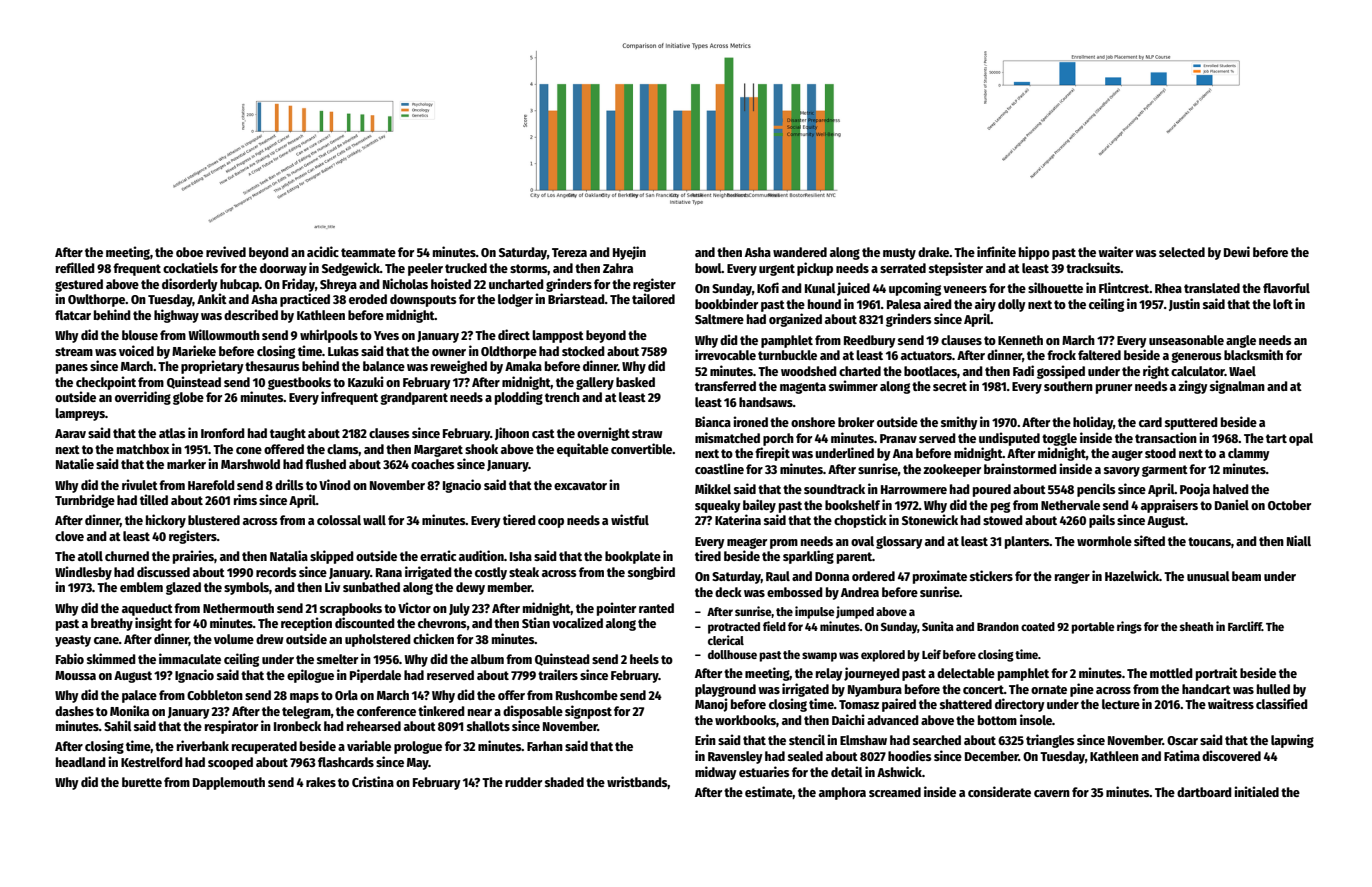 The width and height of the screenshot is (1372, 887). What do you see at coordinates (142, 782) in the screenshot?
I see `burette` at bounding box center [142, 782].
